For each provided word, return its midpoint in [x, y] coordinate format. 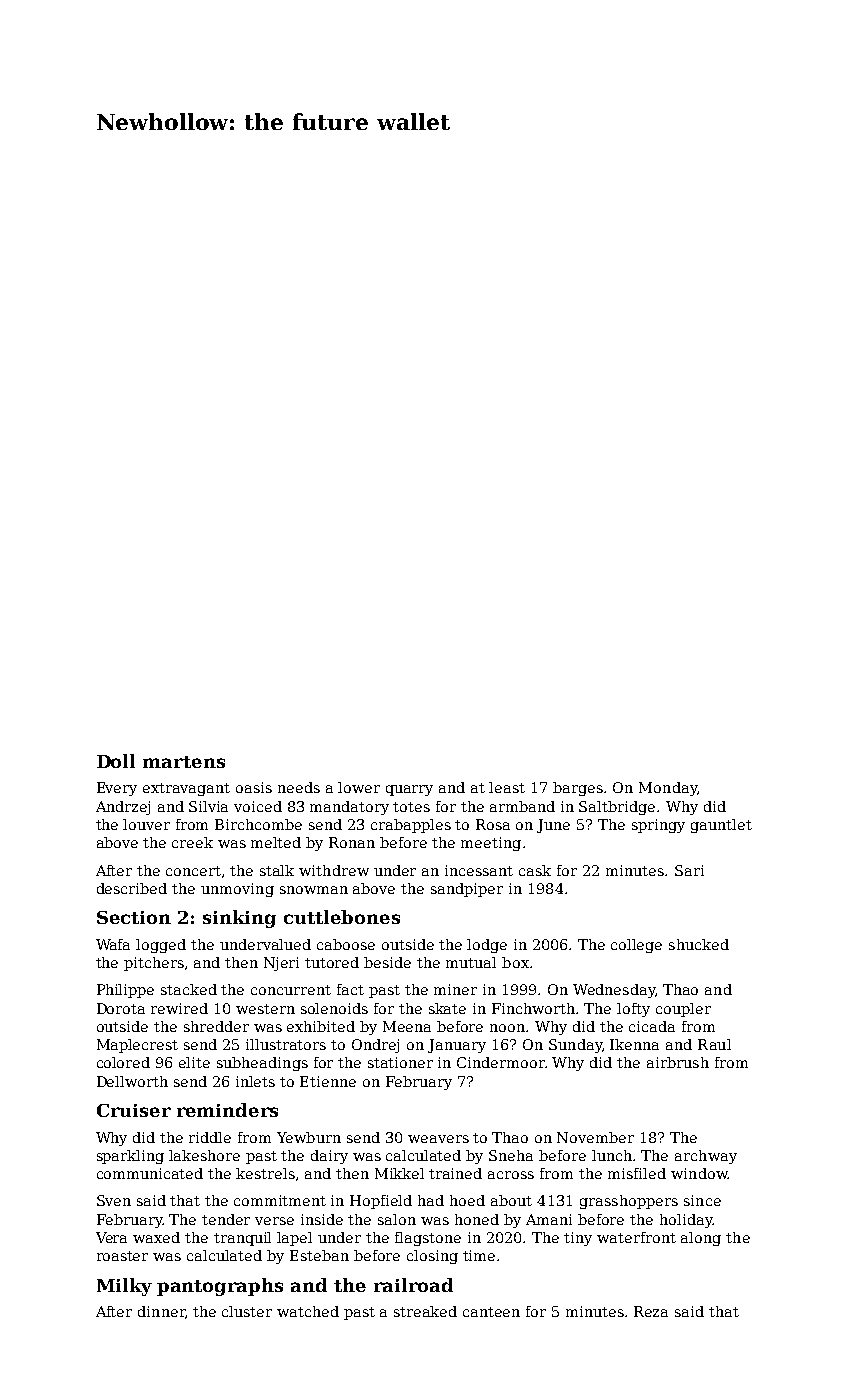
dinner [161, 1311]
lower [359, 787]
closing [432, 1257]
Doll [116, 761]
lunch [612, 1155]
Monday [668, 789]
